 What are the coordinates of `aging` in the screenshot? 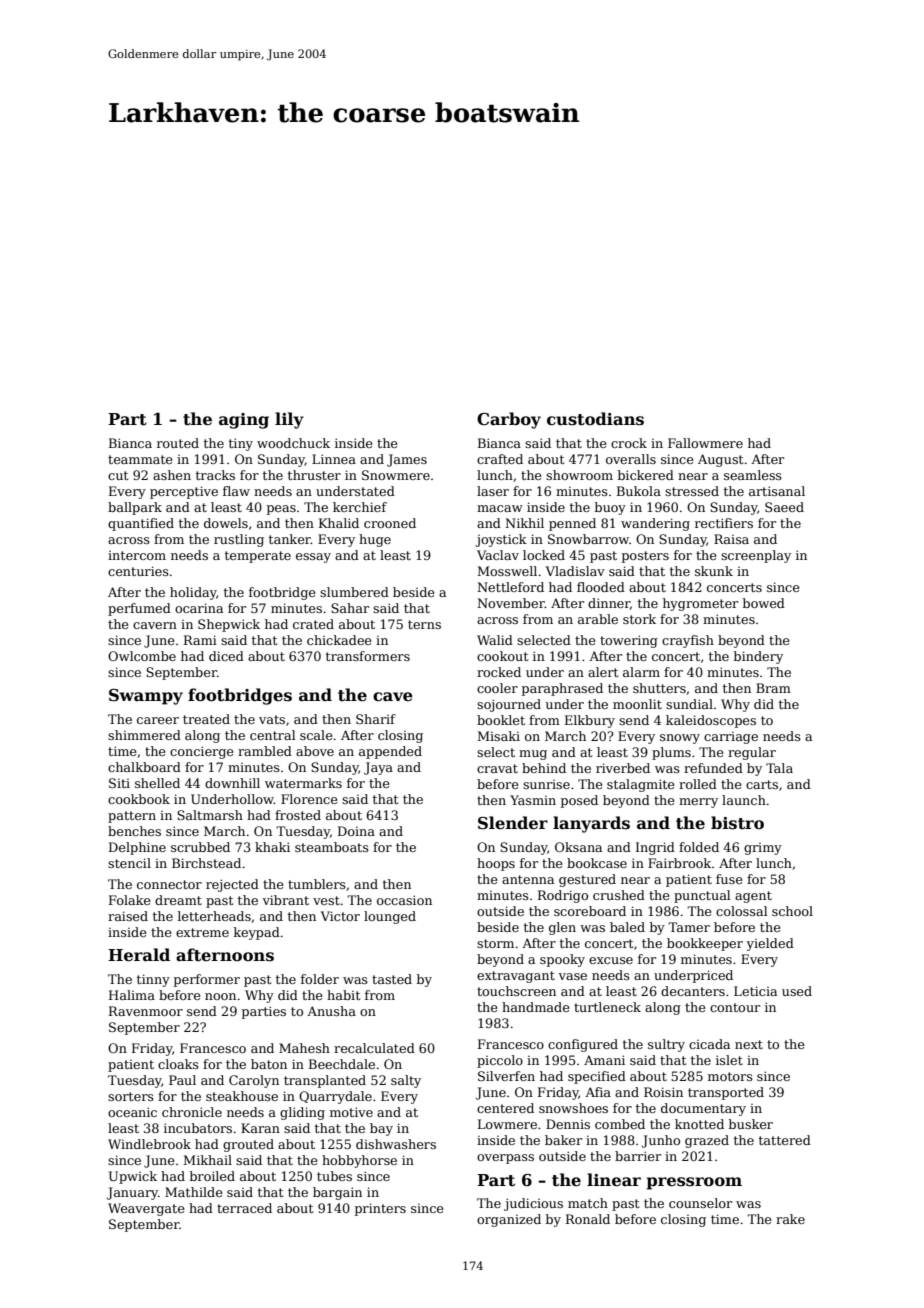 It's located at (244, 421).
